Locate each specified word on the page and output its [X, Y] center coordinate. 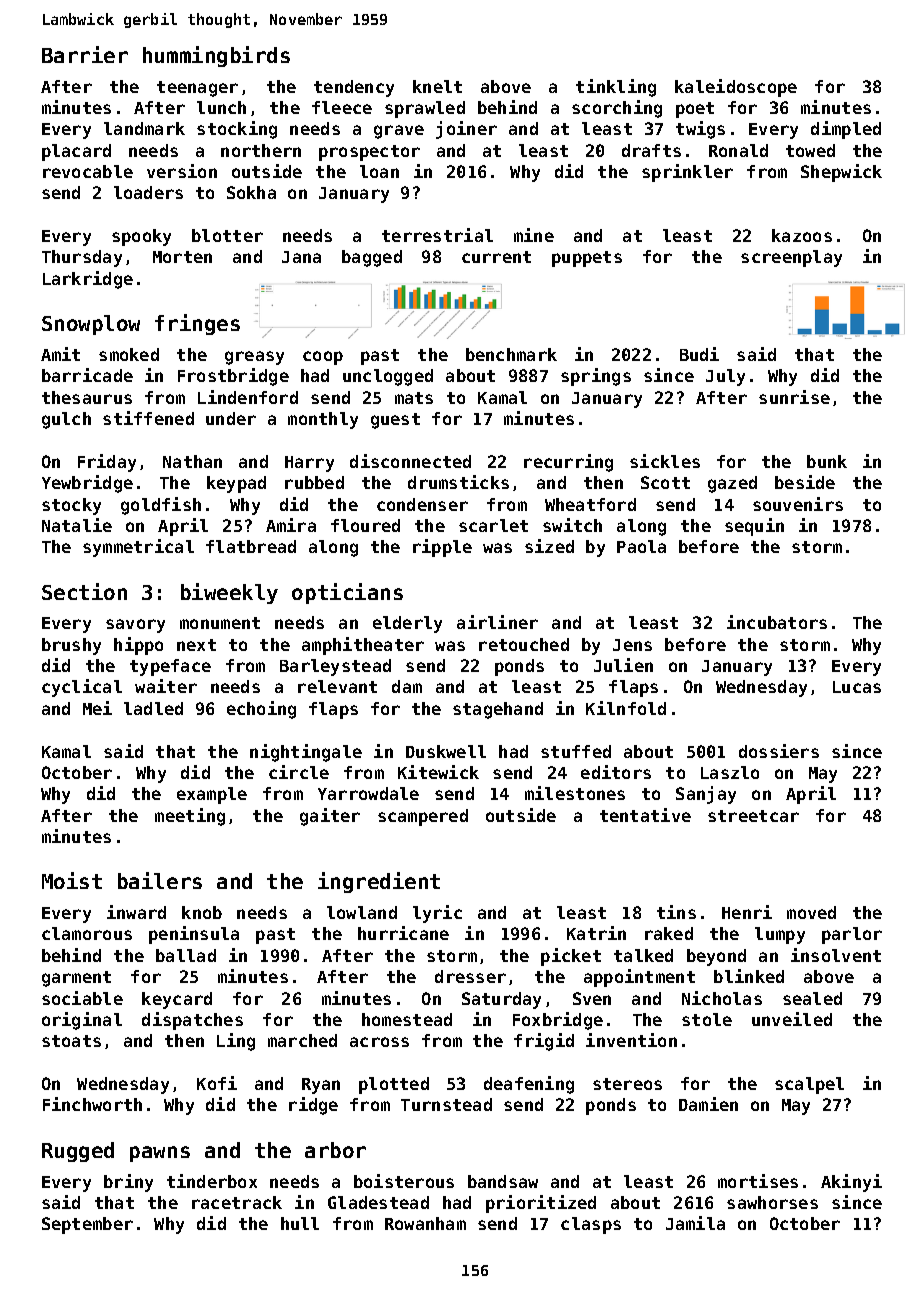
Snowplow [91, 325]
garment [76, 979]
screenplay [791, 258]
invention [631, 1040]
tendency [354, 88]
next [196, 645]
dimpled [846, 130]
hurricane [403, 933]
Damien [708, 1104]
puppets [587, 259]
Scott [665, 482]
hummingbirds [216, 56]
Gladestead [378, 1202]
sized [549, 546]
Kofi [217, 1083]
